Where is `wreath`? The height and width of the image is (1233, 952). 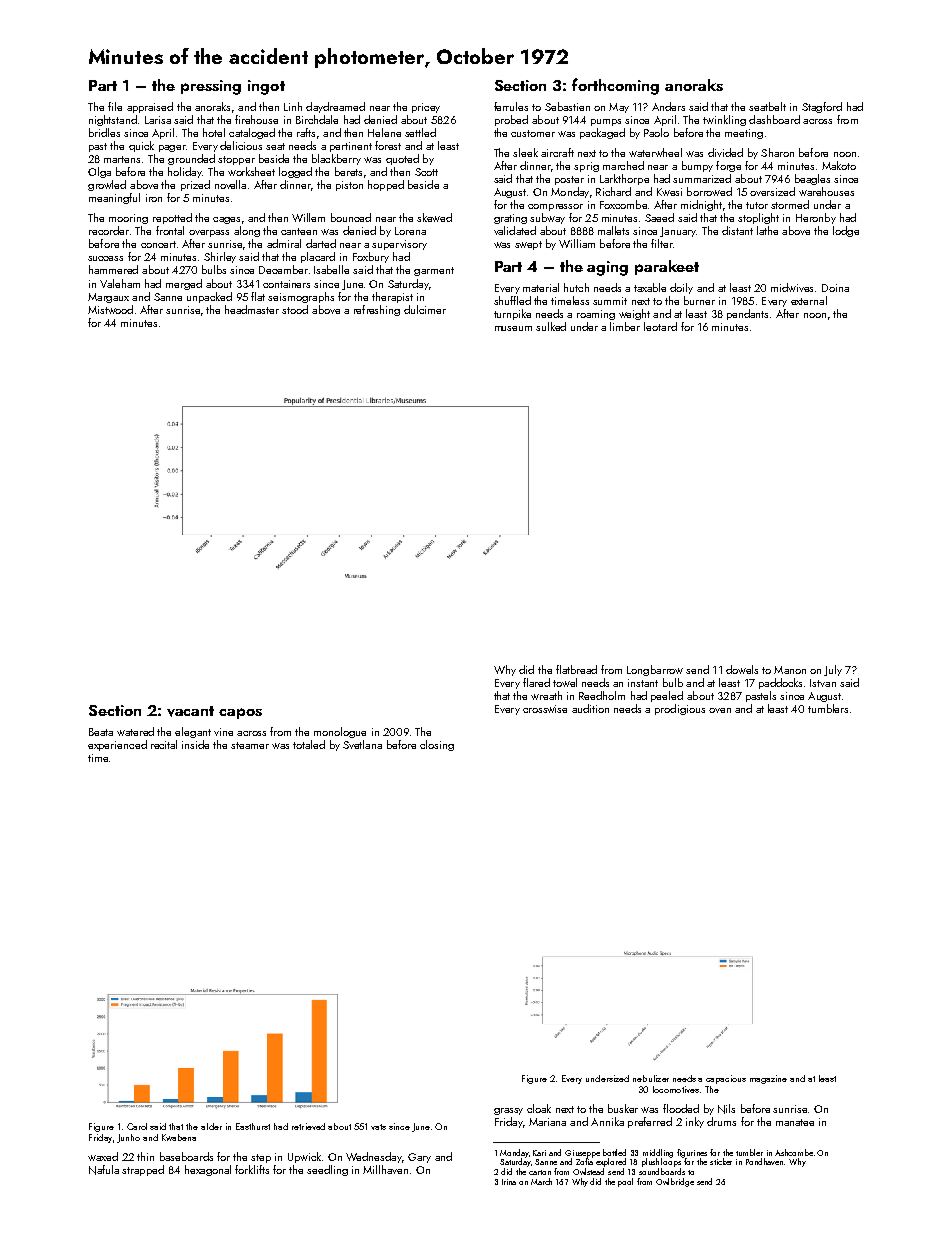 wreath is located at coordinates (546, 695).
